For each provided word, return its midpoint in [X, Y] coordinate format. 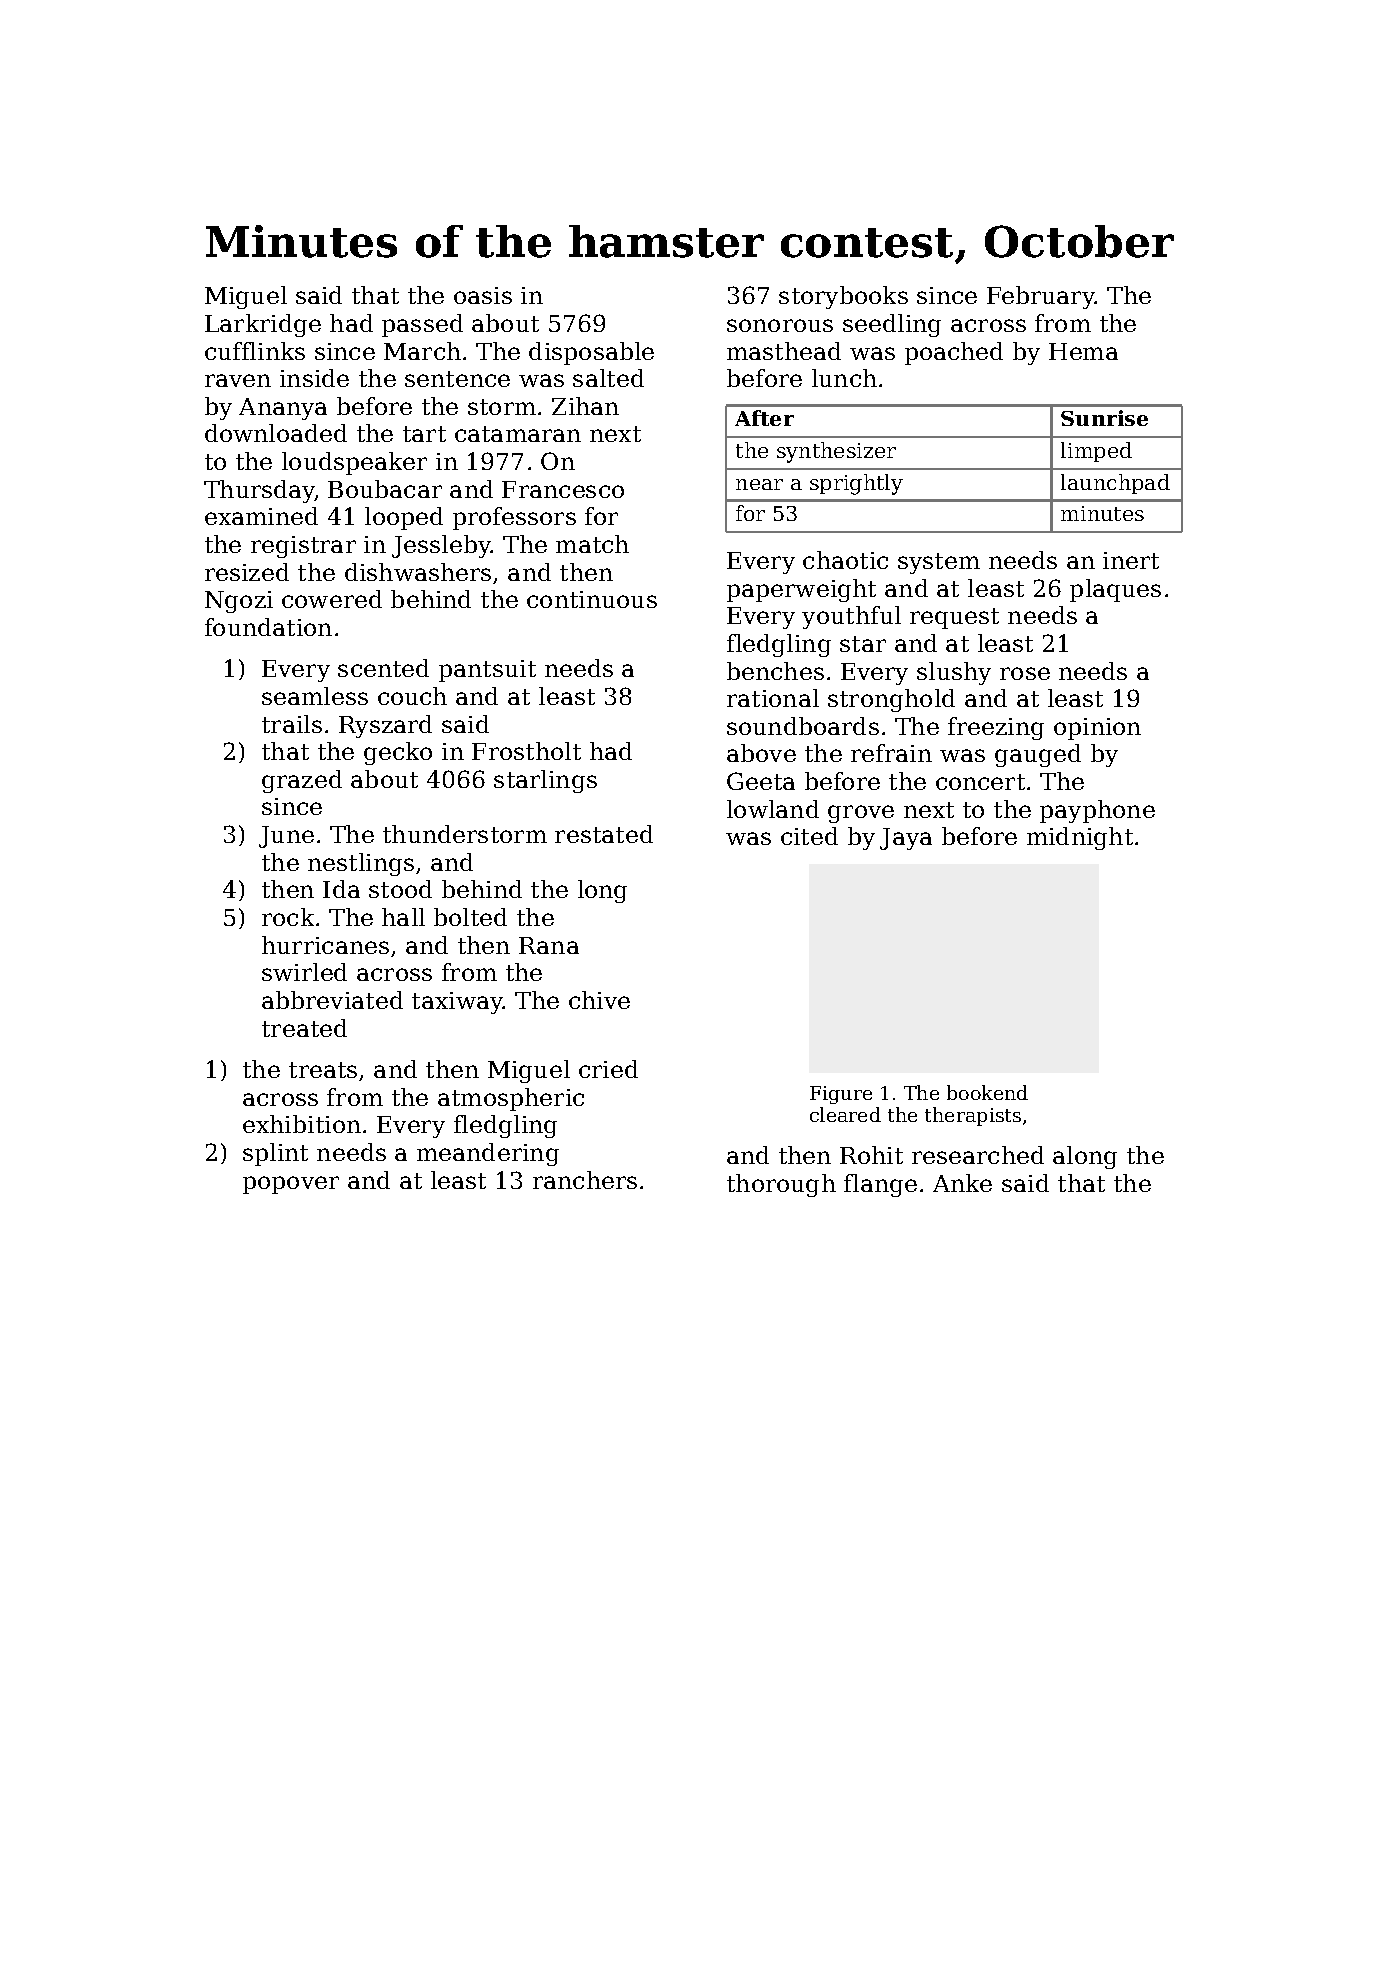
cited [809, 836]
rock [288, 917]
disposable [591, 353]
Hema [1083, 351]
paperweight [801, 590]
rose [1025, 673]
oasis [483, 295]
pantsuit [487, 671]
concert [980, 782]
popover [291, 1185]
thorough [781, 1185]
